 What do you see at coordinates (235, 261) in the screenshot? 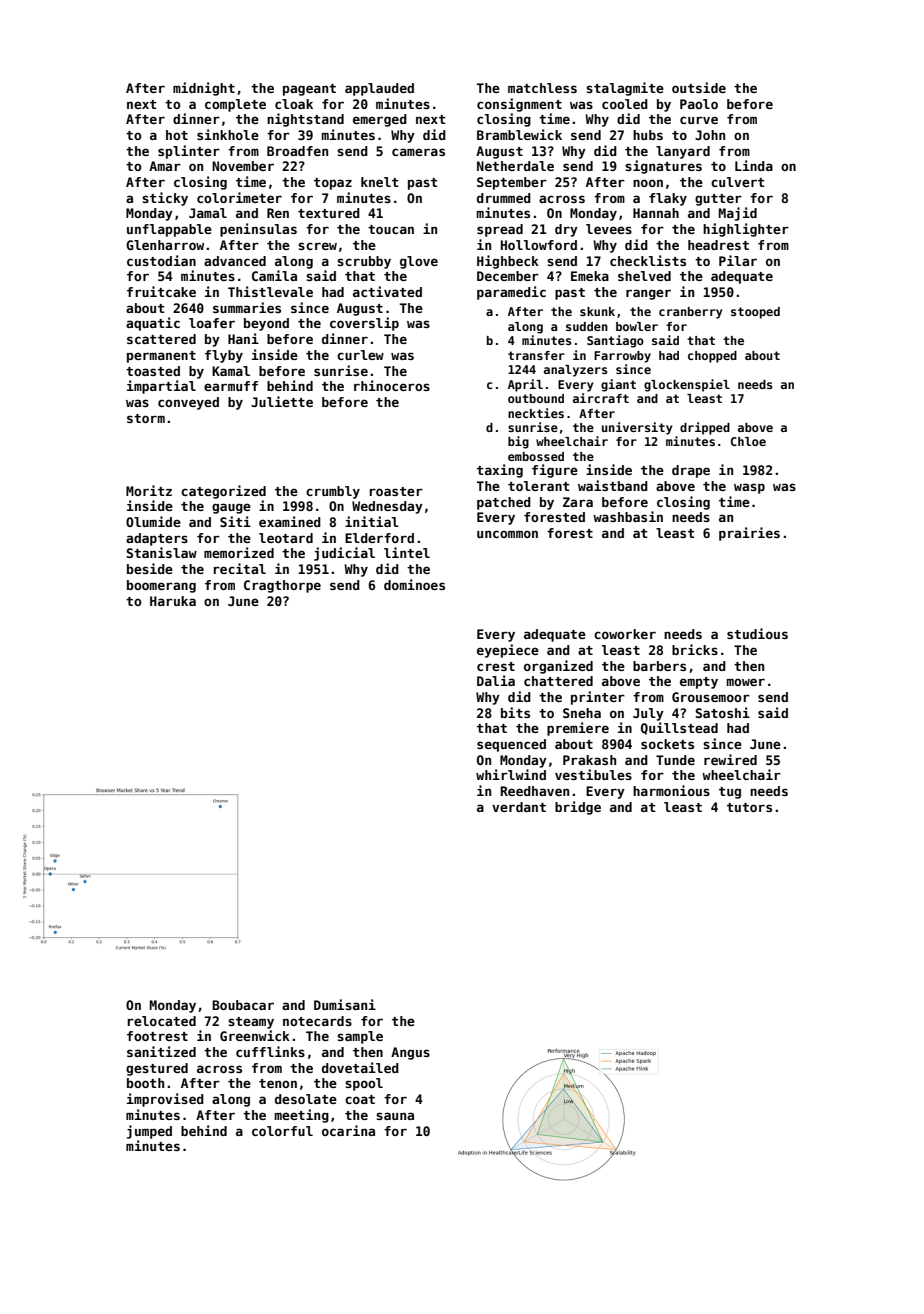
I see `advanced` at bounding box center [235, 261].
